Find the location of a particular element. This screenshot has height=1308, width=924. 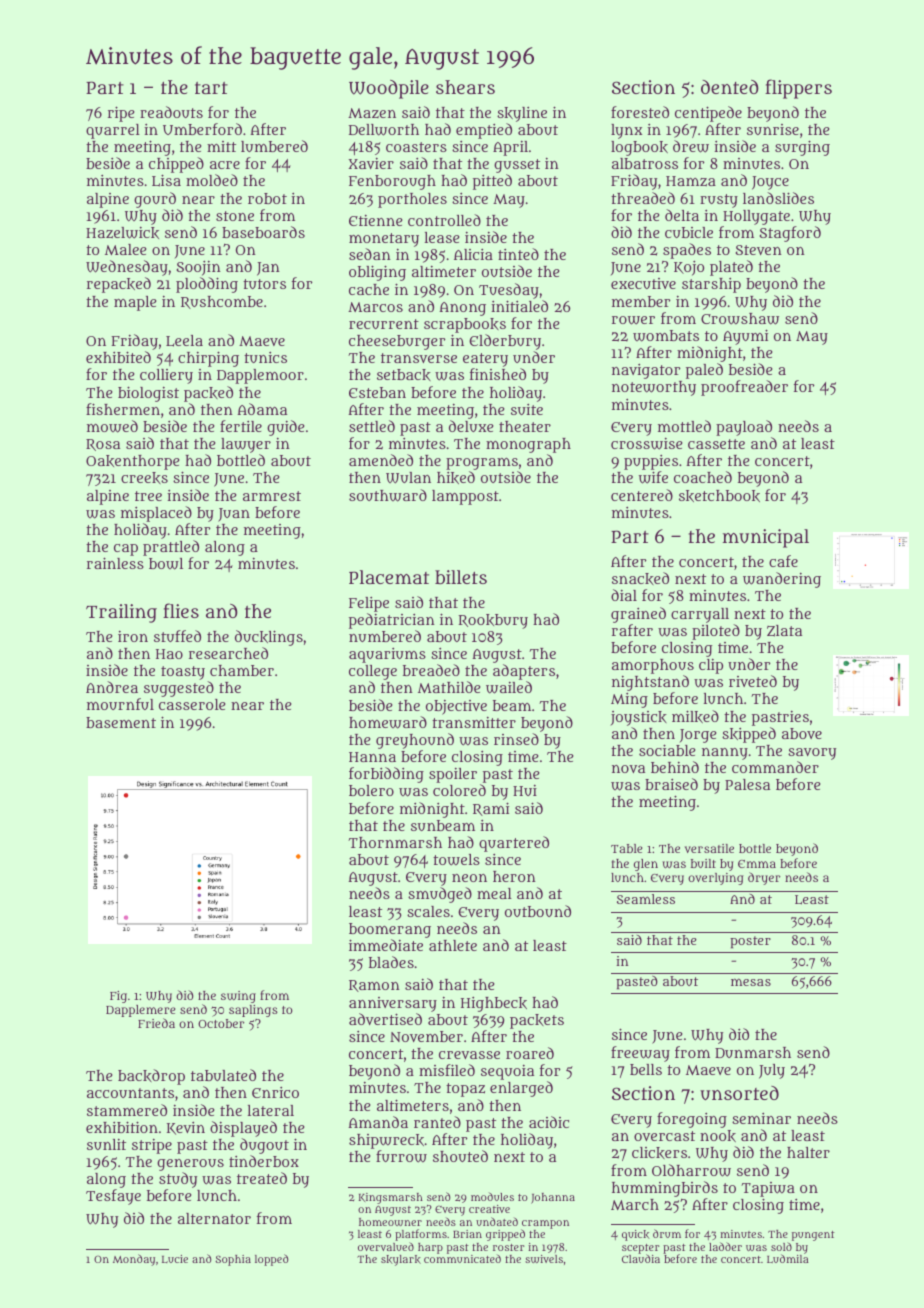

swing is located at coordinates (238, 997).
